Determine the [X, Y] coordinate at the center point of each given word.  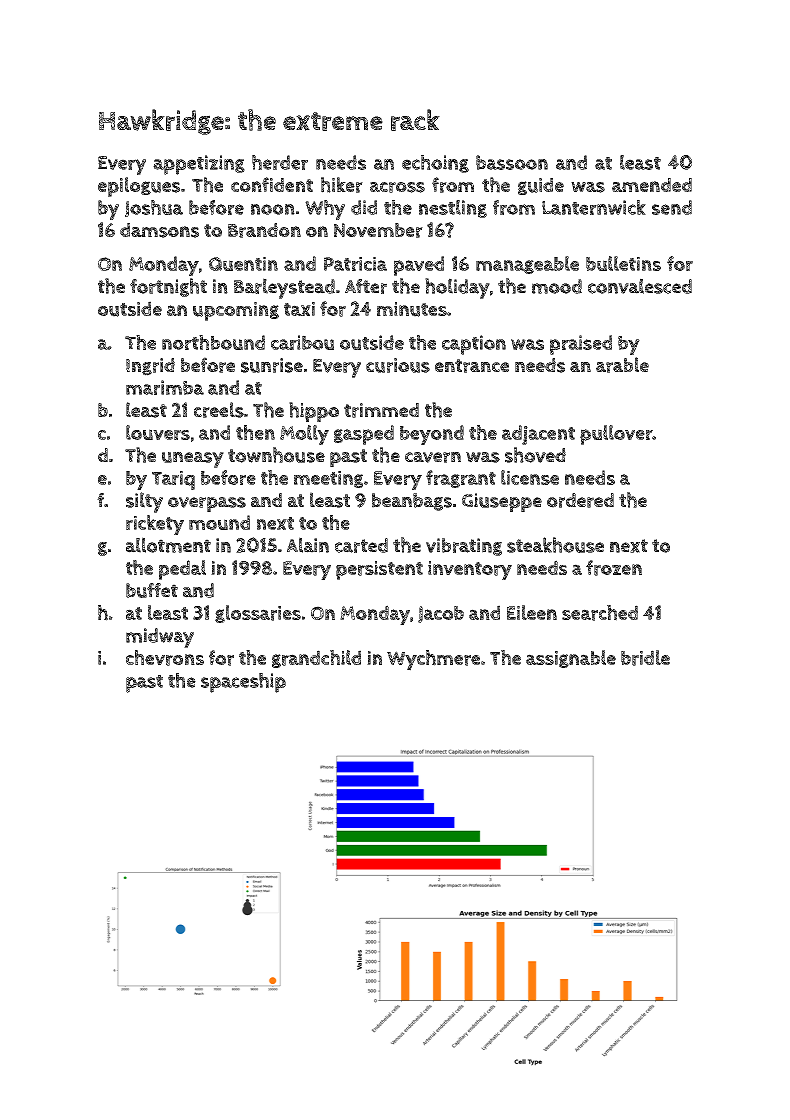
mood [557, 286]
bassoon [512, 162]
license [530, 477]
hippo [314, 412]
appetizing [199, 165]
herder [280, 162]
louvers [158, 432]
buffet [152, 590]
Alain [308, 545]
